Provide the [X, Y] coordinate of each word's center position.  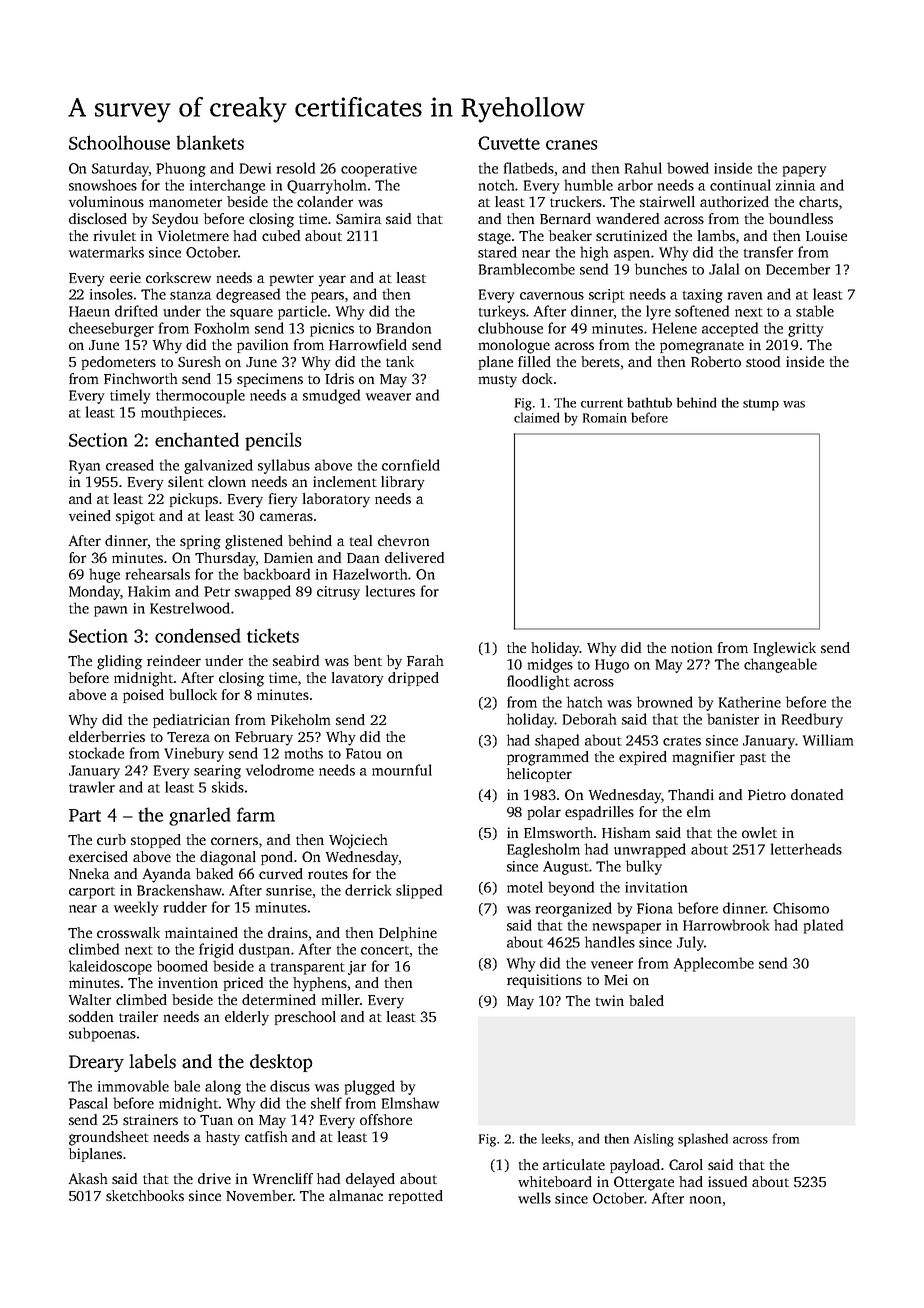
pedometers [119, 363]
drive [214, 1178]
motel [525, 887]
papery [804, 171]
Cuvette [509, 143]
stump [761, 405]
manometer [185, 202]
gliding [119, 662]
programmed [548, 758]
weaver [388, 397]
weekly [136, 908]
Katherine [750, 702]
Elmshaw [410, 1103]
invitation [656, 887]
